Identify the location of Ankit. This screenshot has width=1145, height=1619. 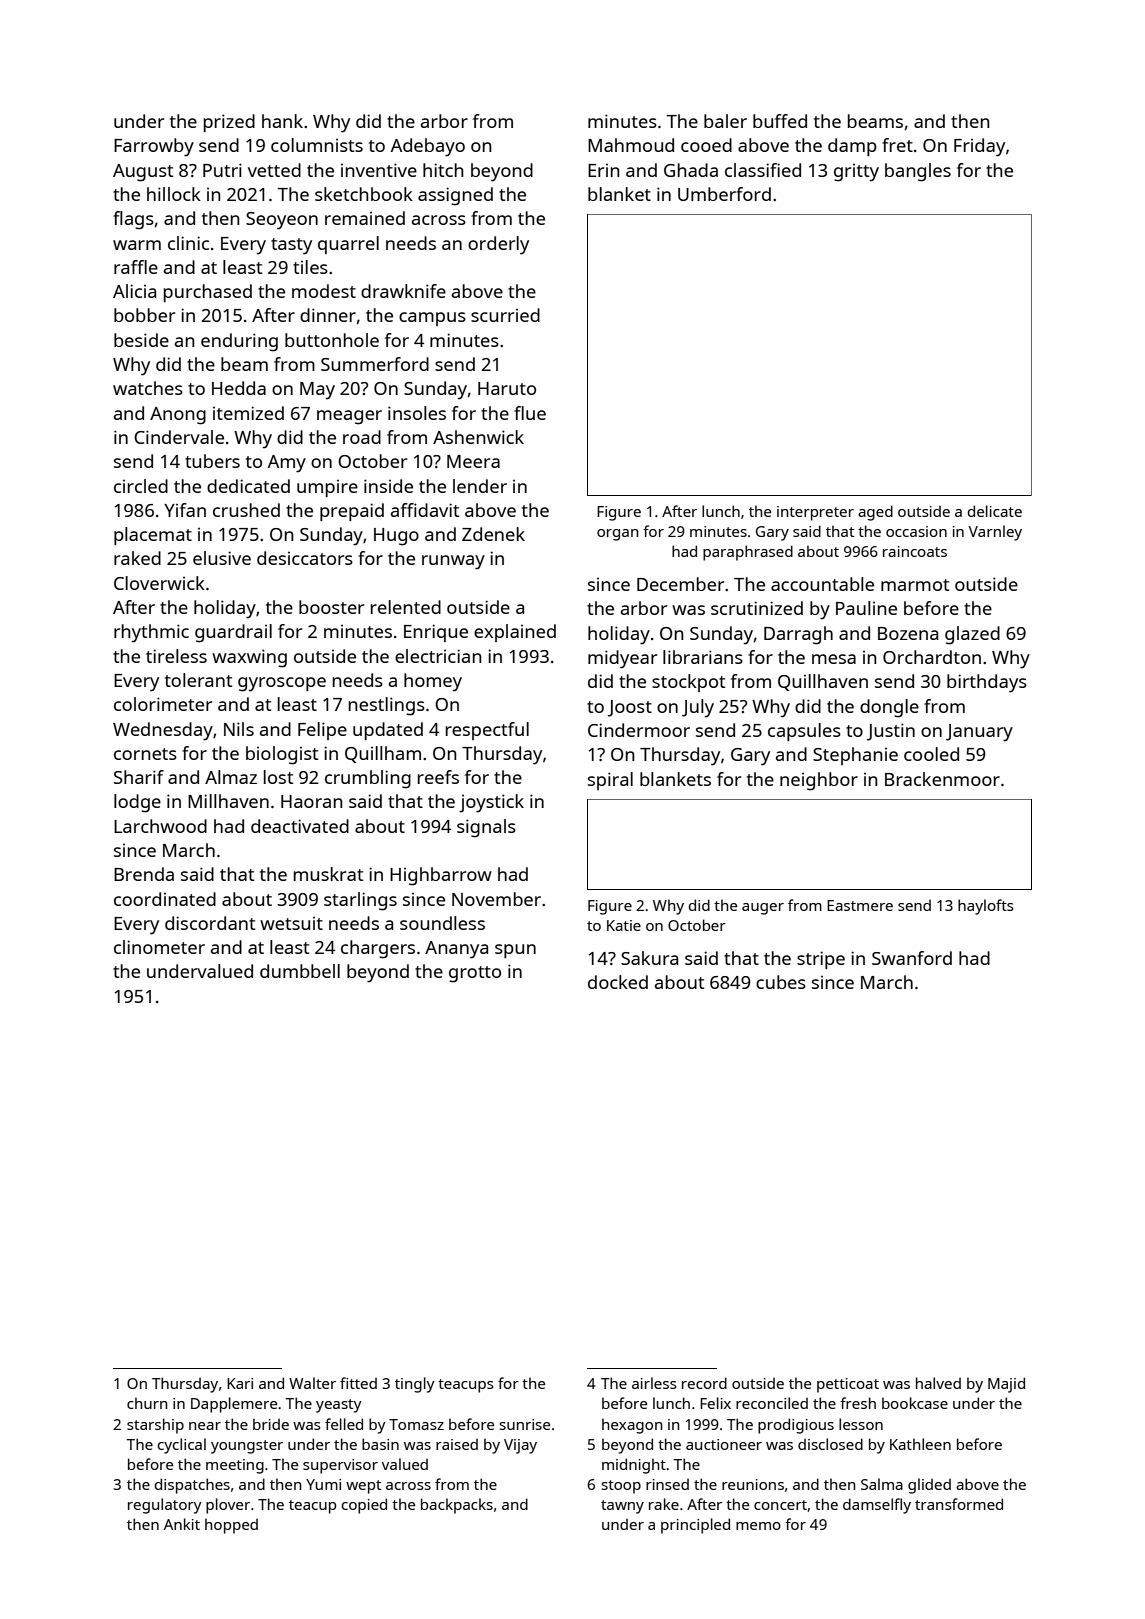
(182, 1524).
